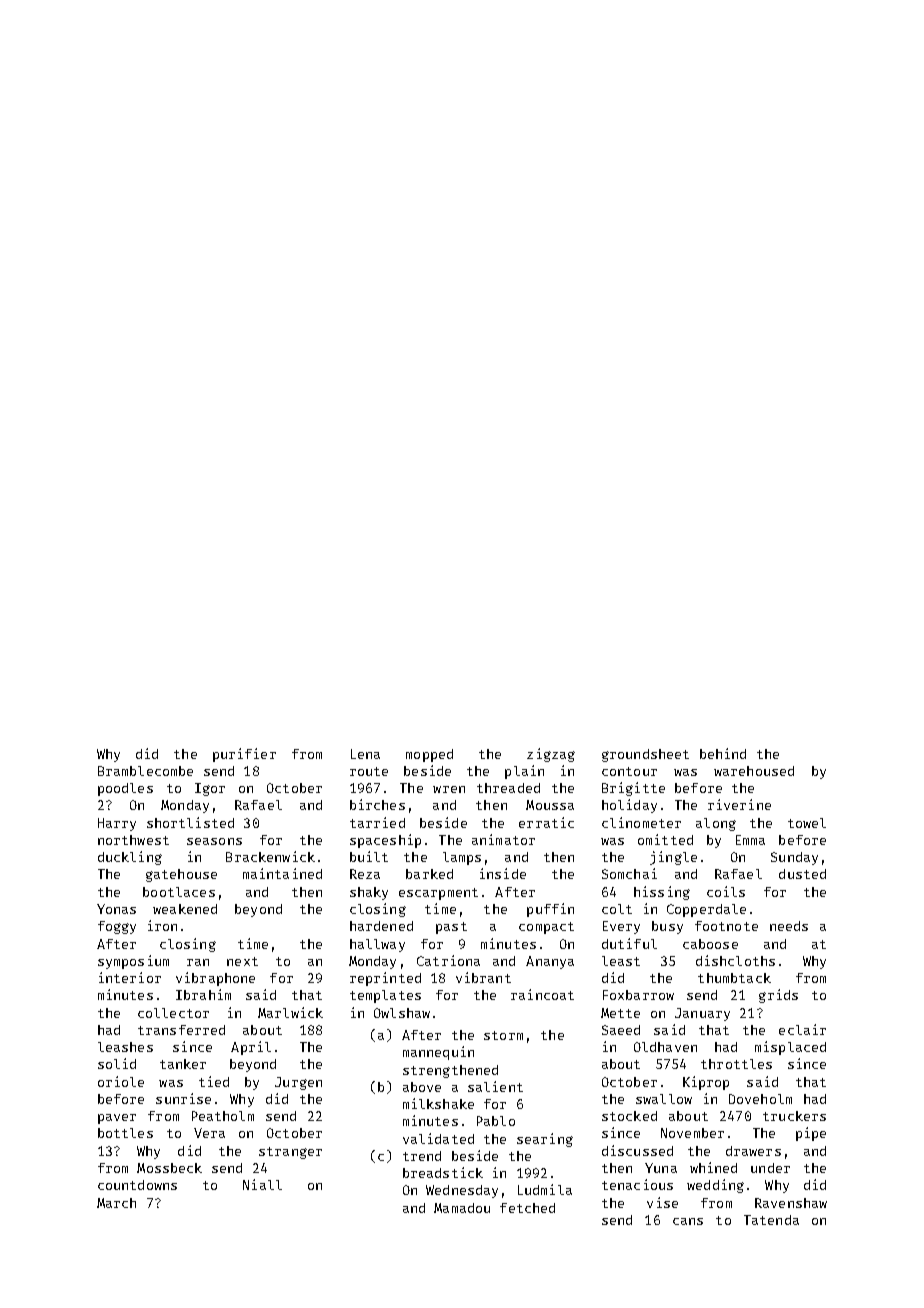 The height and width of the screenshot is (1308, 924). I want to click on past, so click(451, 928).
